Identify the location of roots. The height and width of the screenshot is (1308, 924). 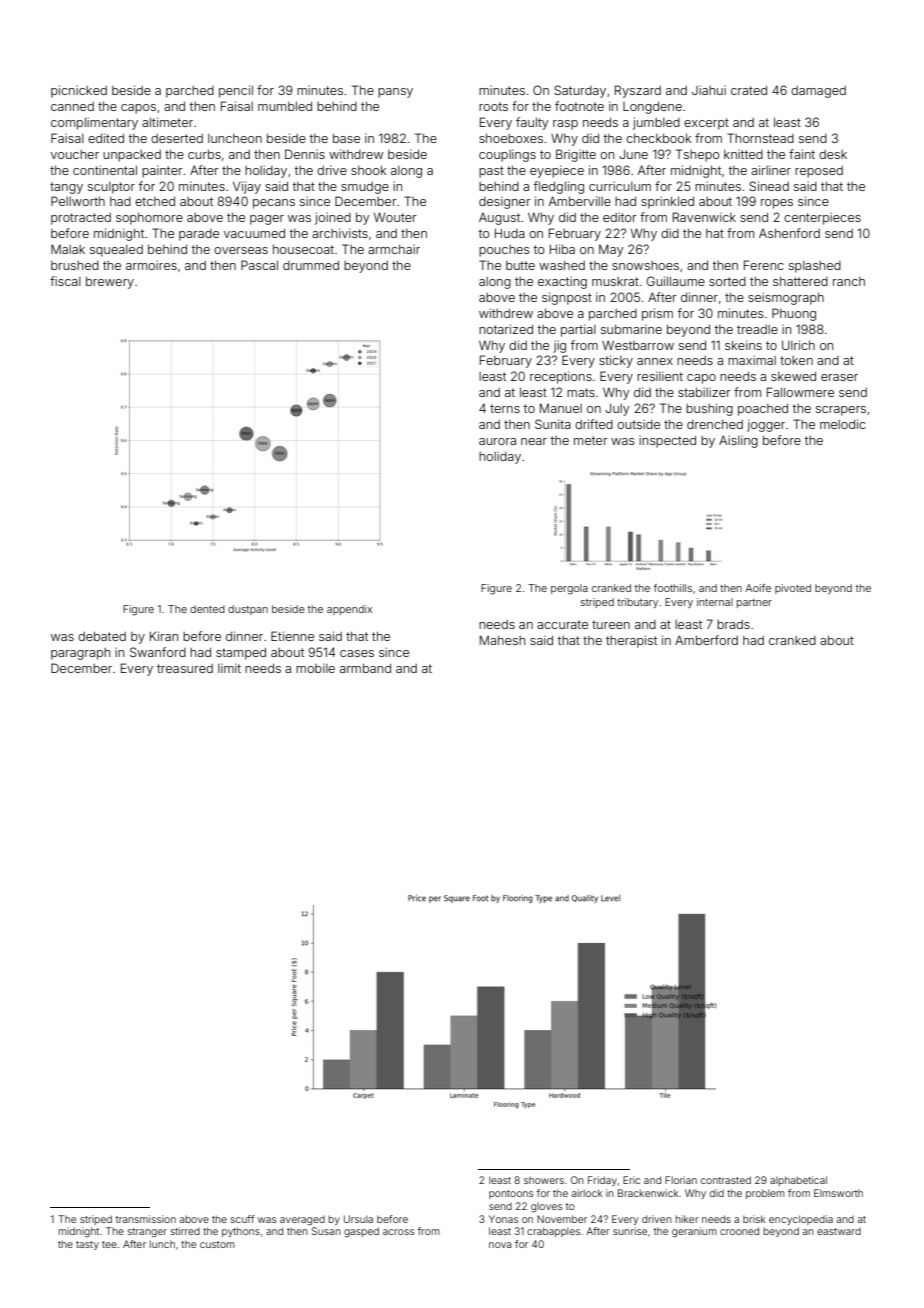
(493, 106).
